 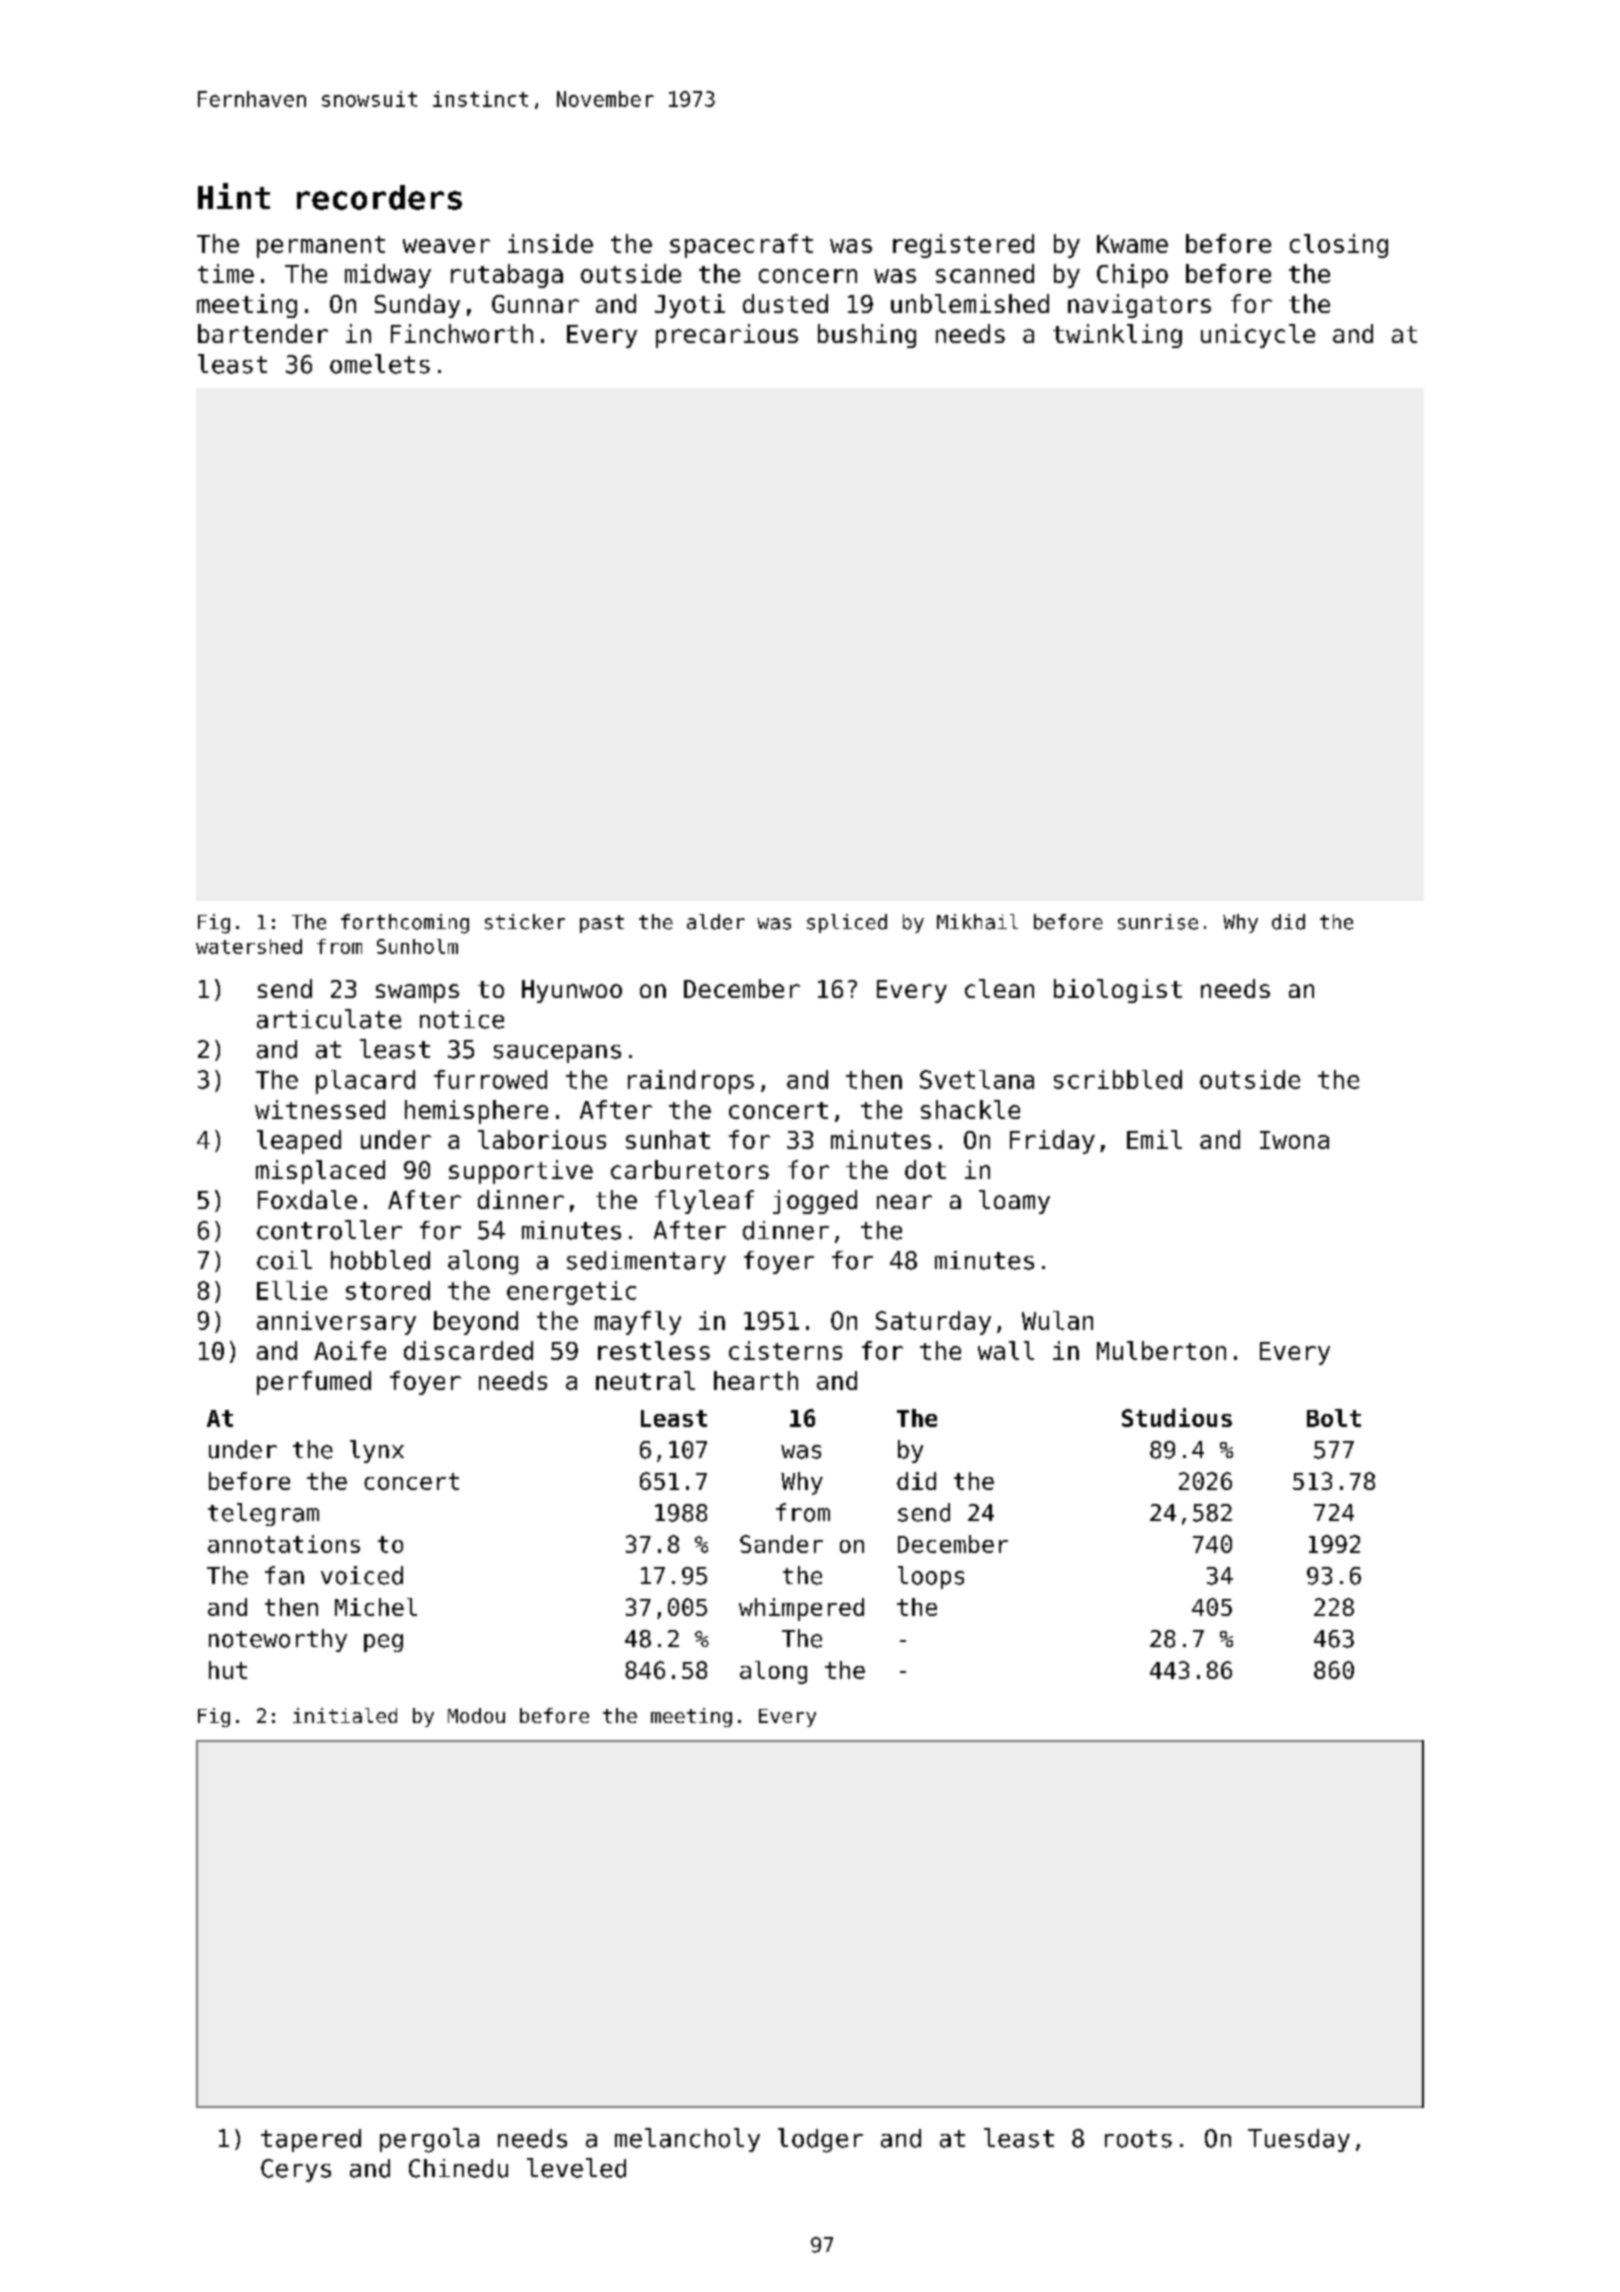 What do you see at coordinates (576, 2168) in the screenshot?
I see `leveled` at bounding box center [576, 2168].
